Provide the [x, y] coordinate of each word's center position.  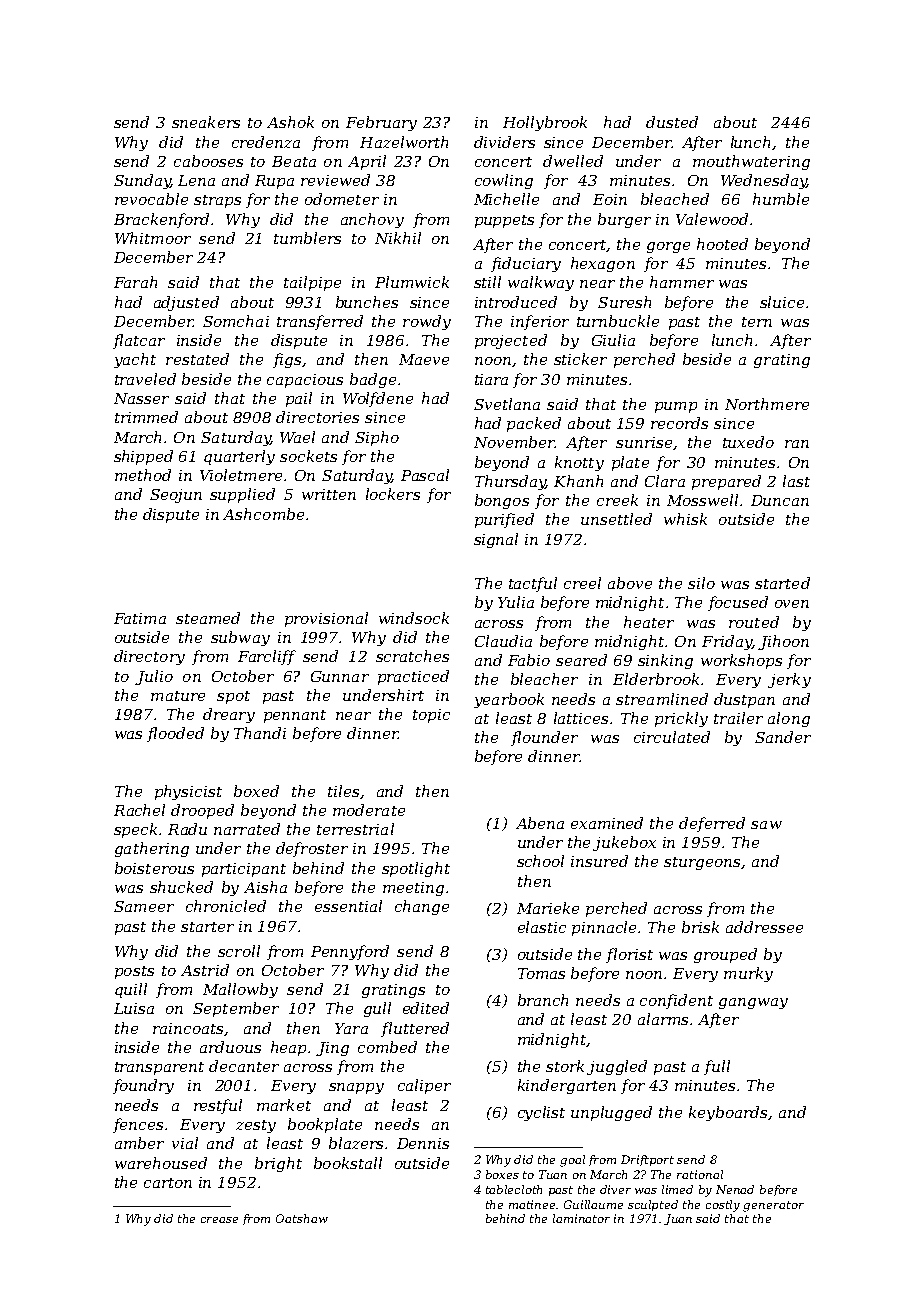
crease [219, 1220]
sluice [782, 302]
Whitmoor [153, 238]
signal [496, 540]
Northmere [767, 404]
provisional [326, 619]
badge [373, 380]
